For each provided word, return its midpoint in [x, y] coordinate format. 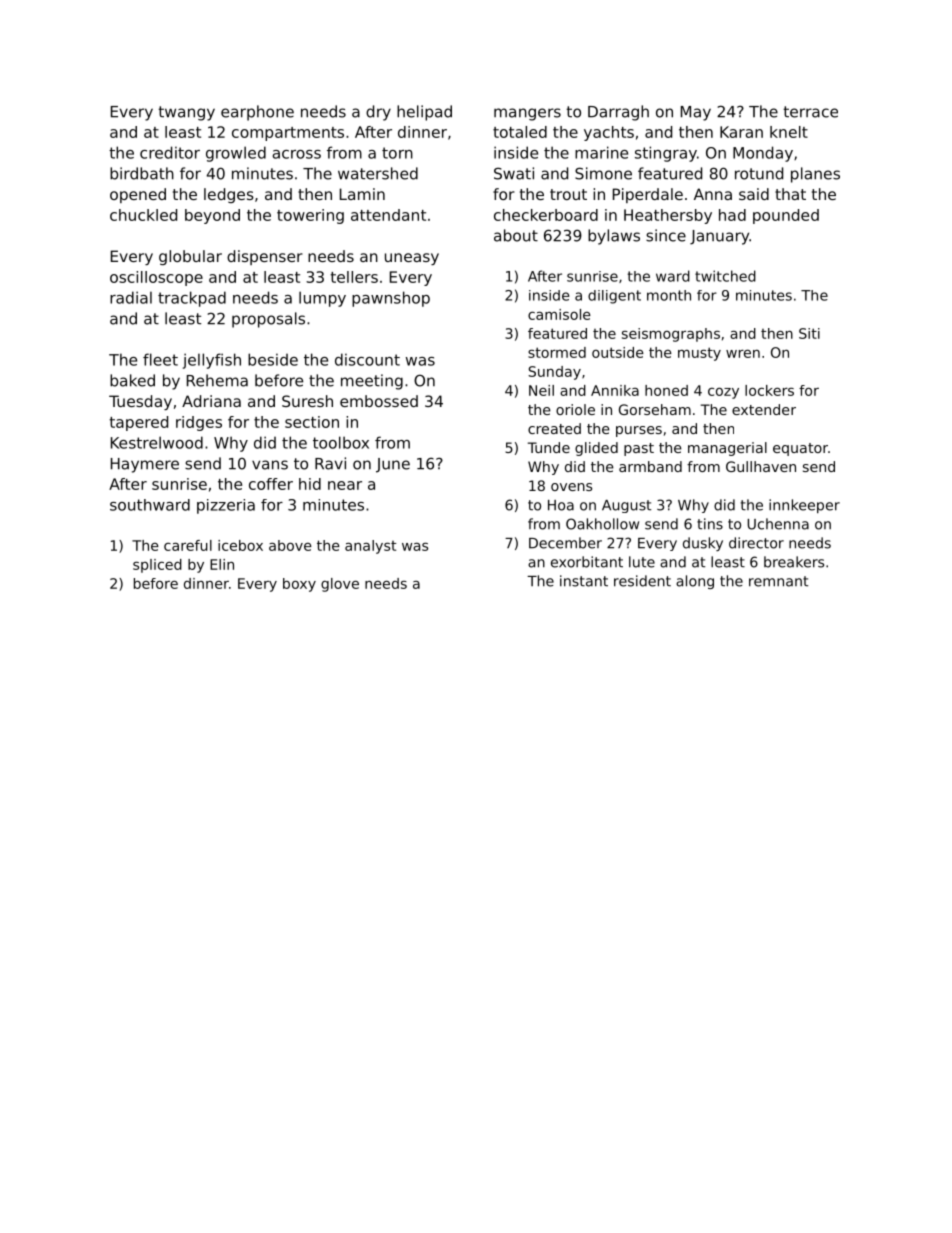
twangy [186, 113]
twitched [725, 276]
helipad [424, 113]
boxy [299, 585]
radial [131, 297]
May [696, 113]
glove [340, 585]
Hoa [561, 505]
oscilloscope [156, 278]
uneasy [412, 259]
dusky [703, 544]
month [669, 295]
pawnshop [391, 299]
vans [270, 465]
